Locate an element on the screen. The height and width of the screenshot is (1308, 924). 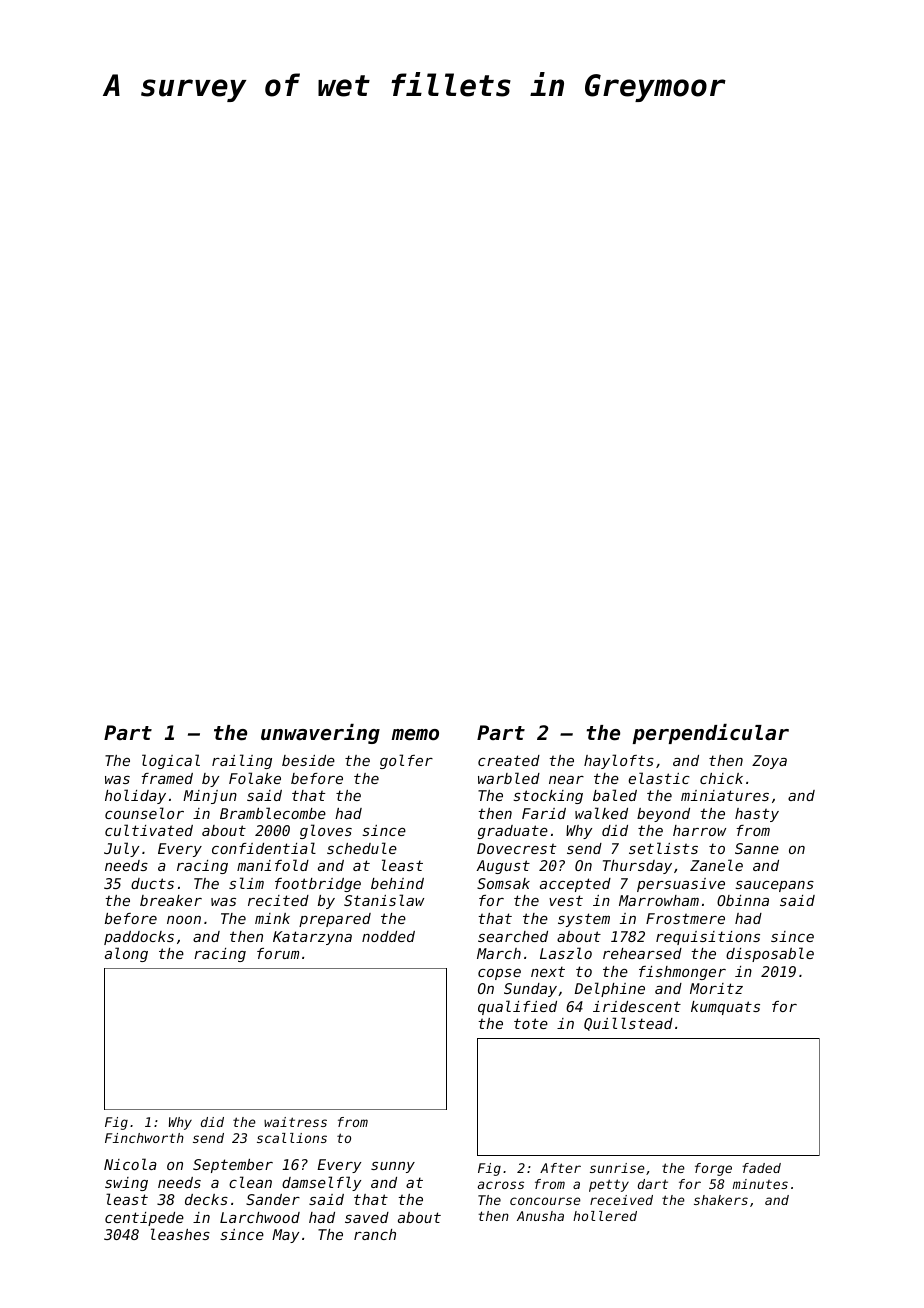
damselfly is located at coordinates (321, 1183).
